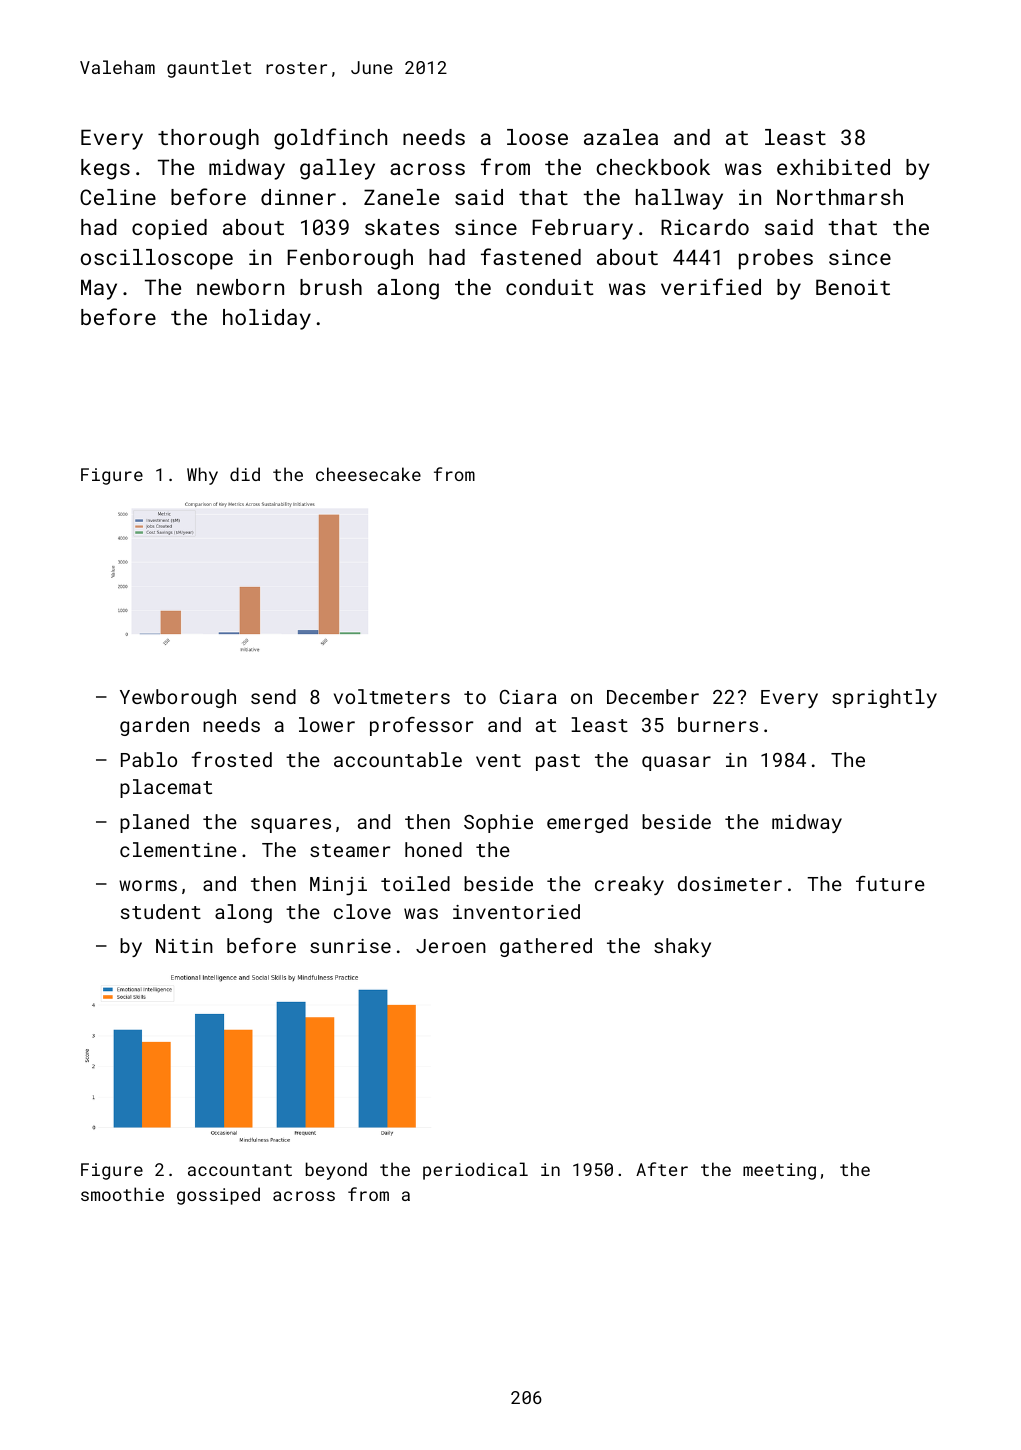  I want to click on kegs, so click(105, 169).
